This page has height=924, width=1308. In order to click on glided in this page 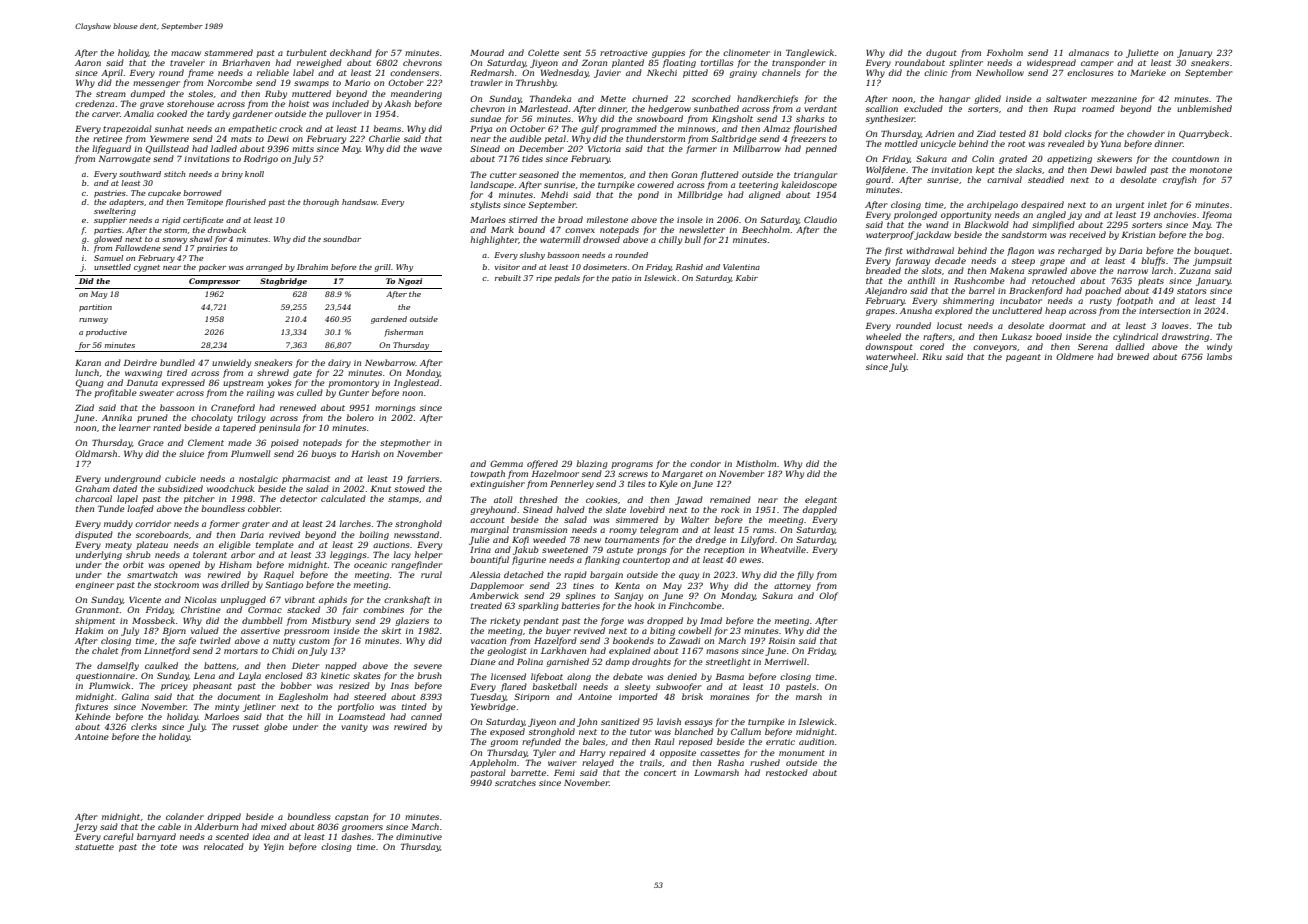, I will do `click(987, 99)`.
